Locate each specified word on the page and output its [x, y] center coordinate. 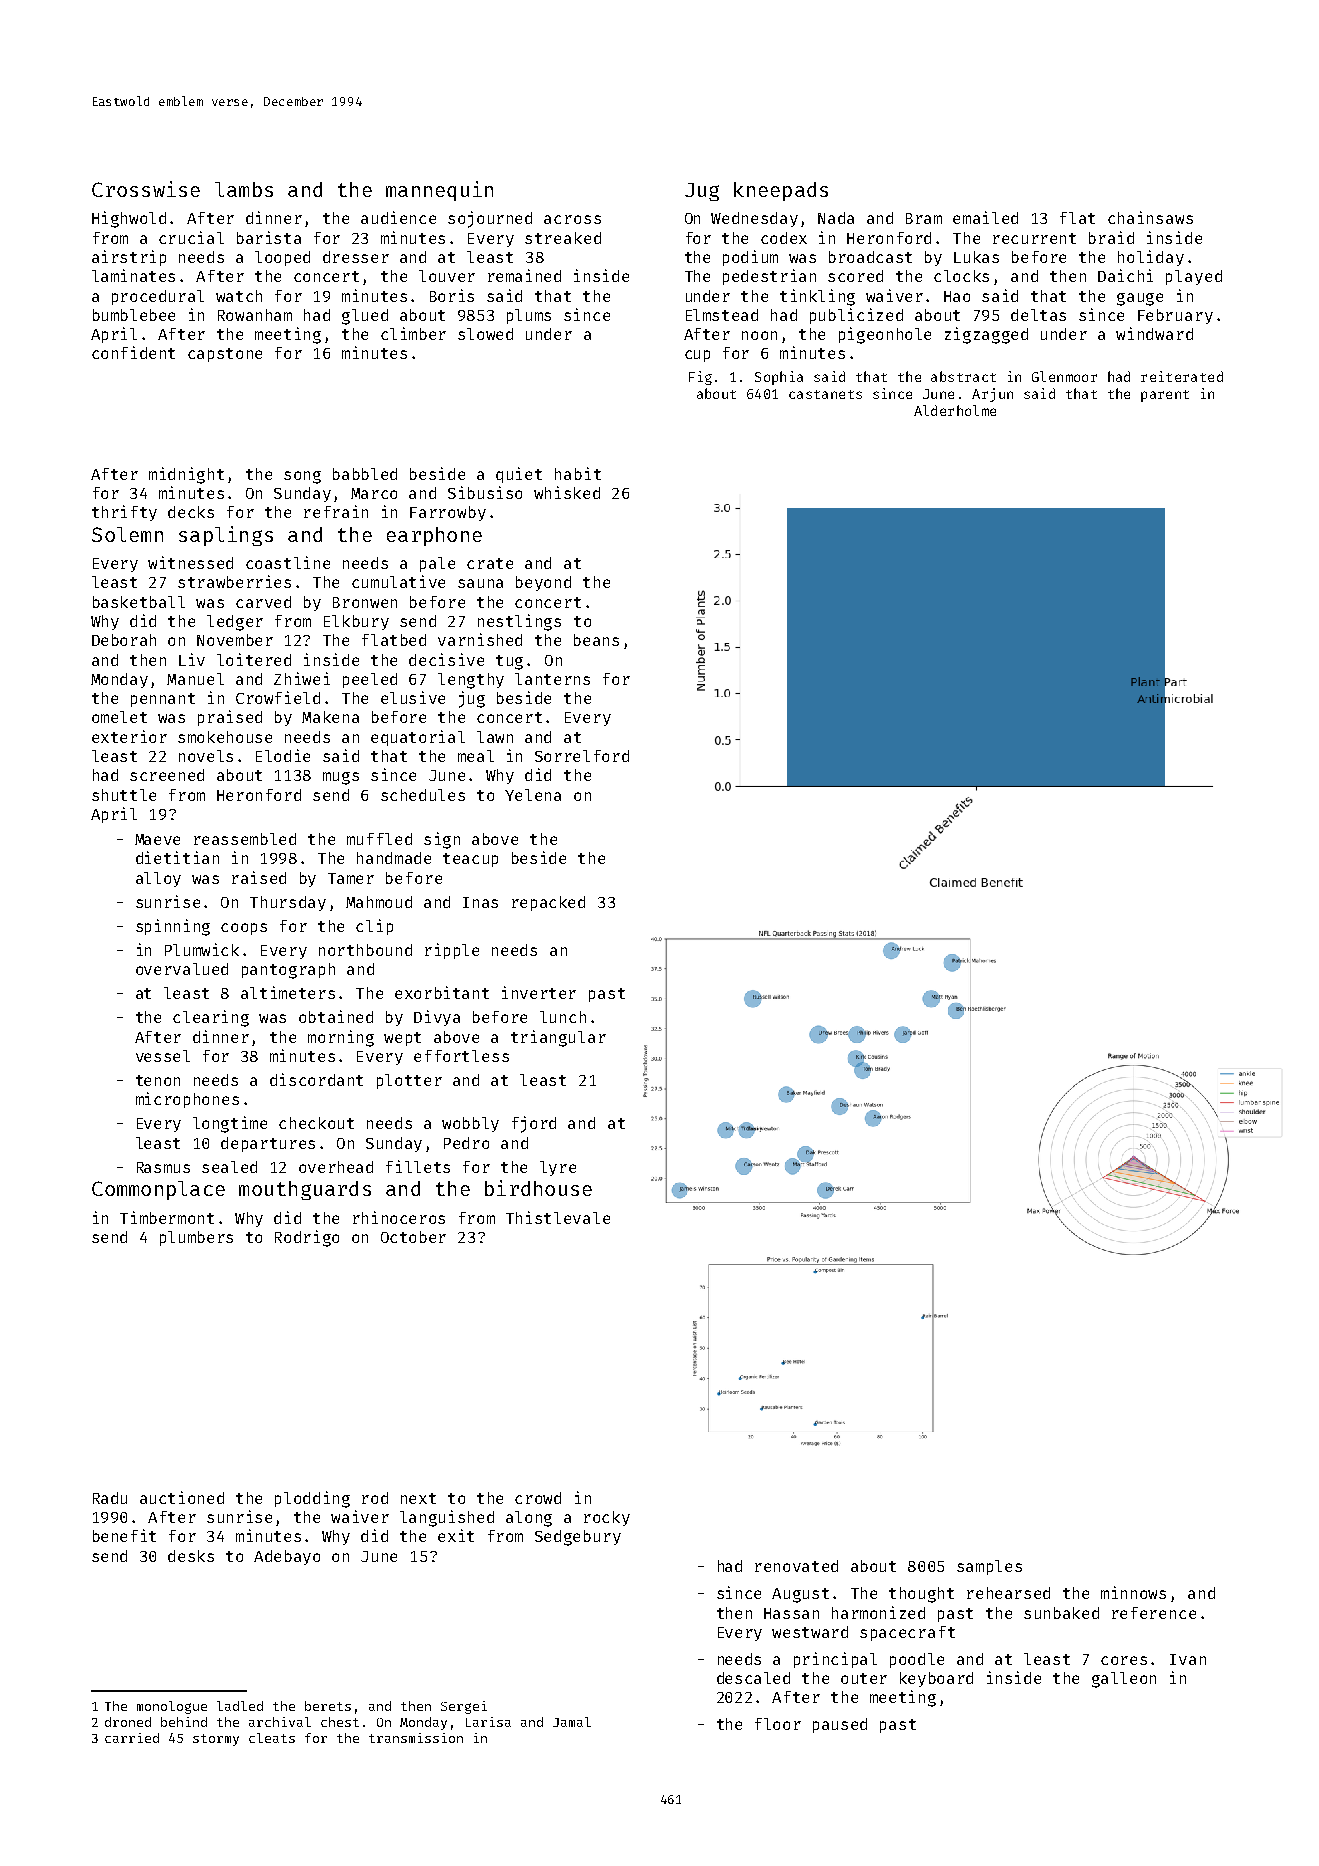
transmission [416, 1738]
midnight [186, 475]
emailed [985, 217]
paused [840, 1725]
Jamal [572, 1722]
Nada [836, 218]
